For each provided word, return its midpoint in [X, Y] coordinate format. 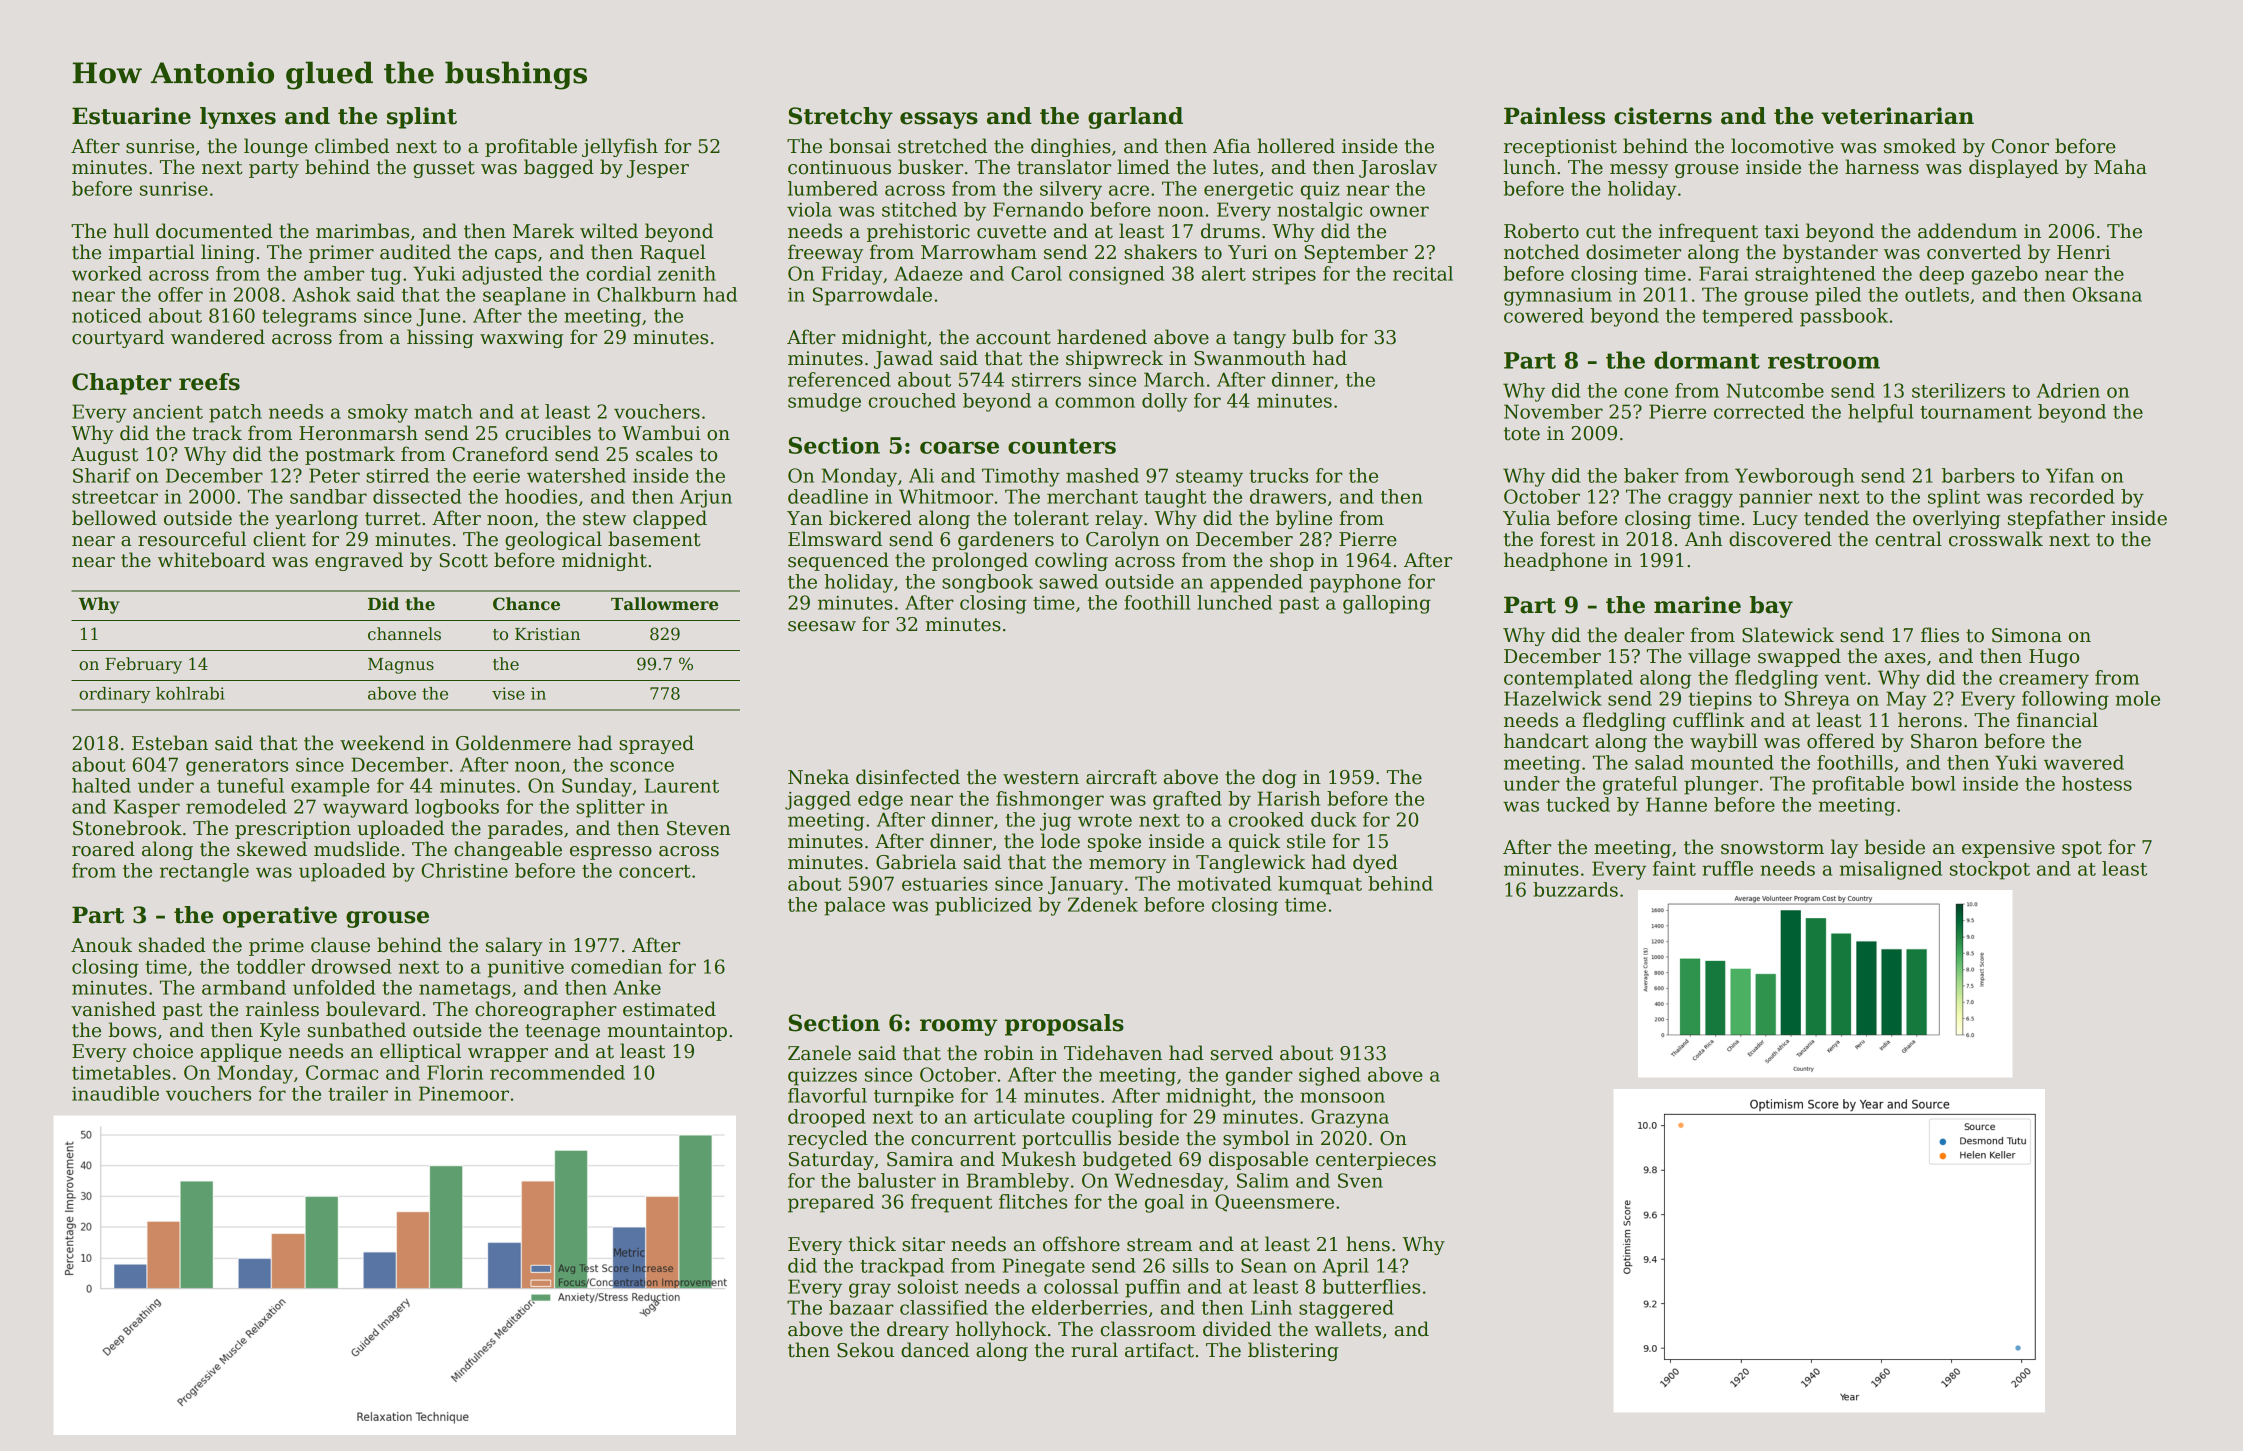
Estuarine [131, 116]
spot [2082, 849]
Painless [1554, 116]
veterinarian [1897, 116]
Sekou [865, 1350]
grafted [1187, 800]
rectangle [204, 872]
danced [935, 1350]
